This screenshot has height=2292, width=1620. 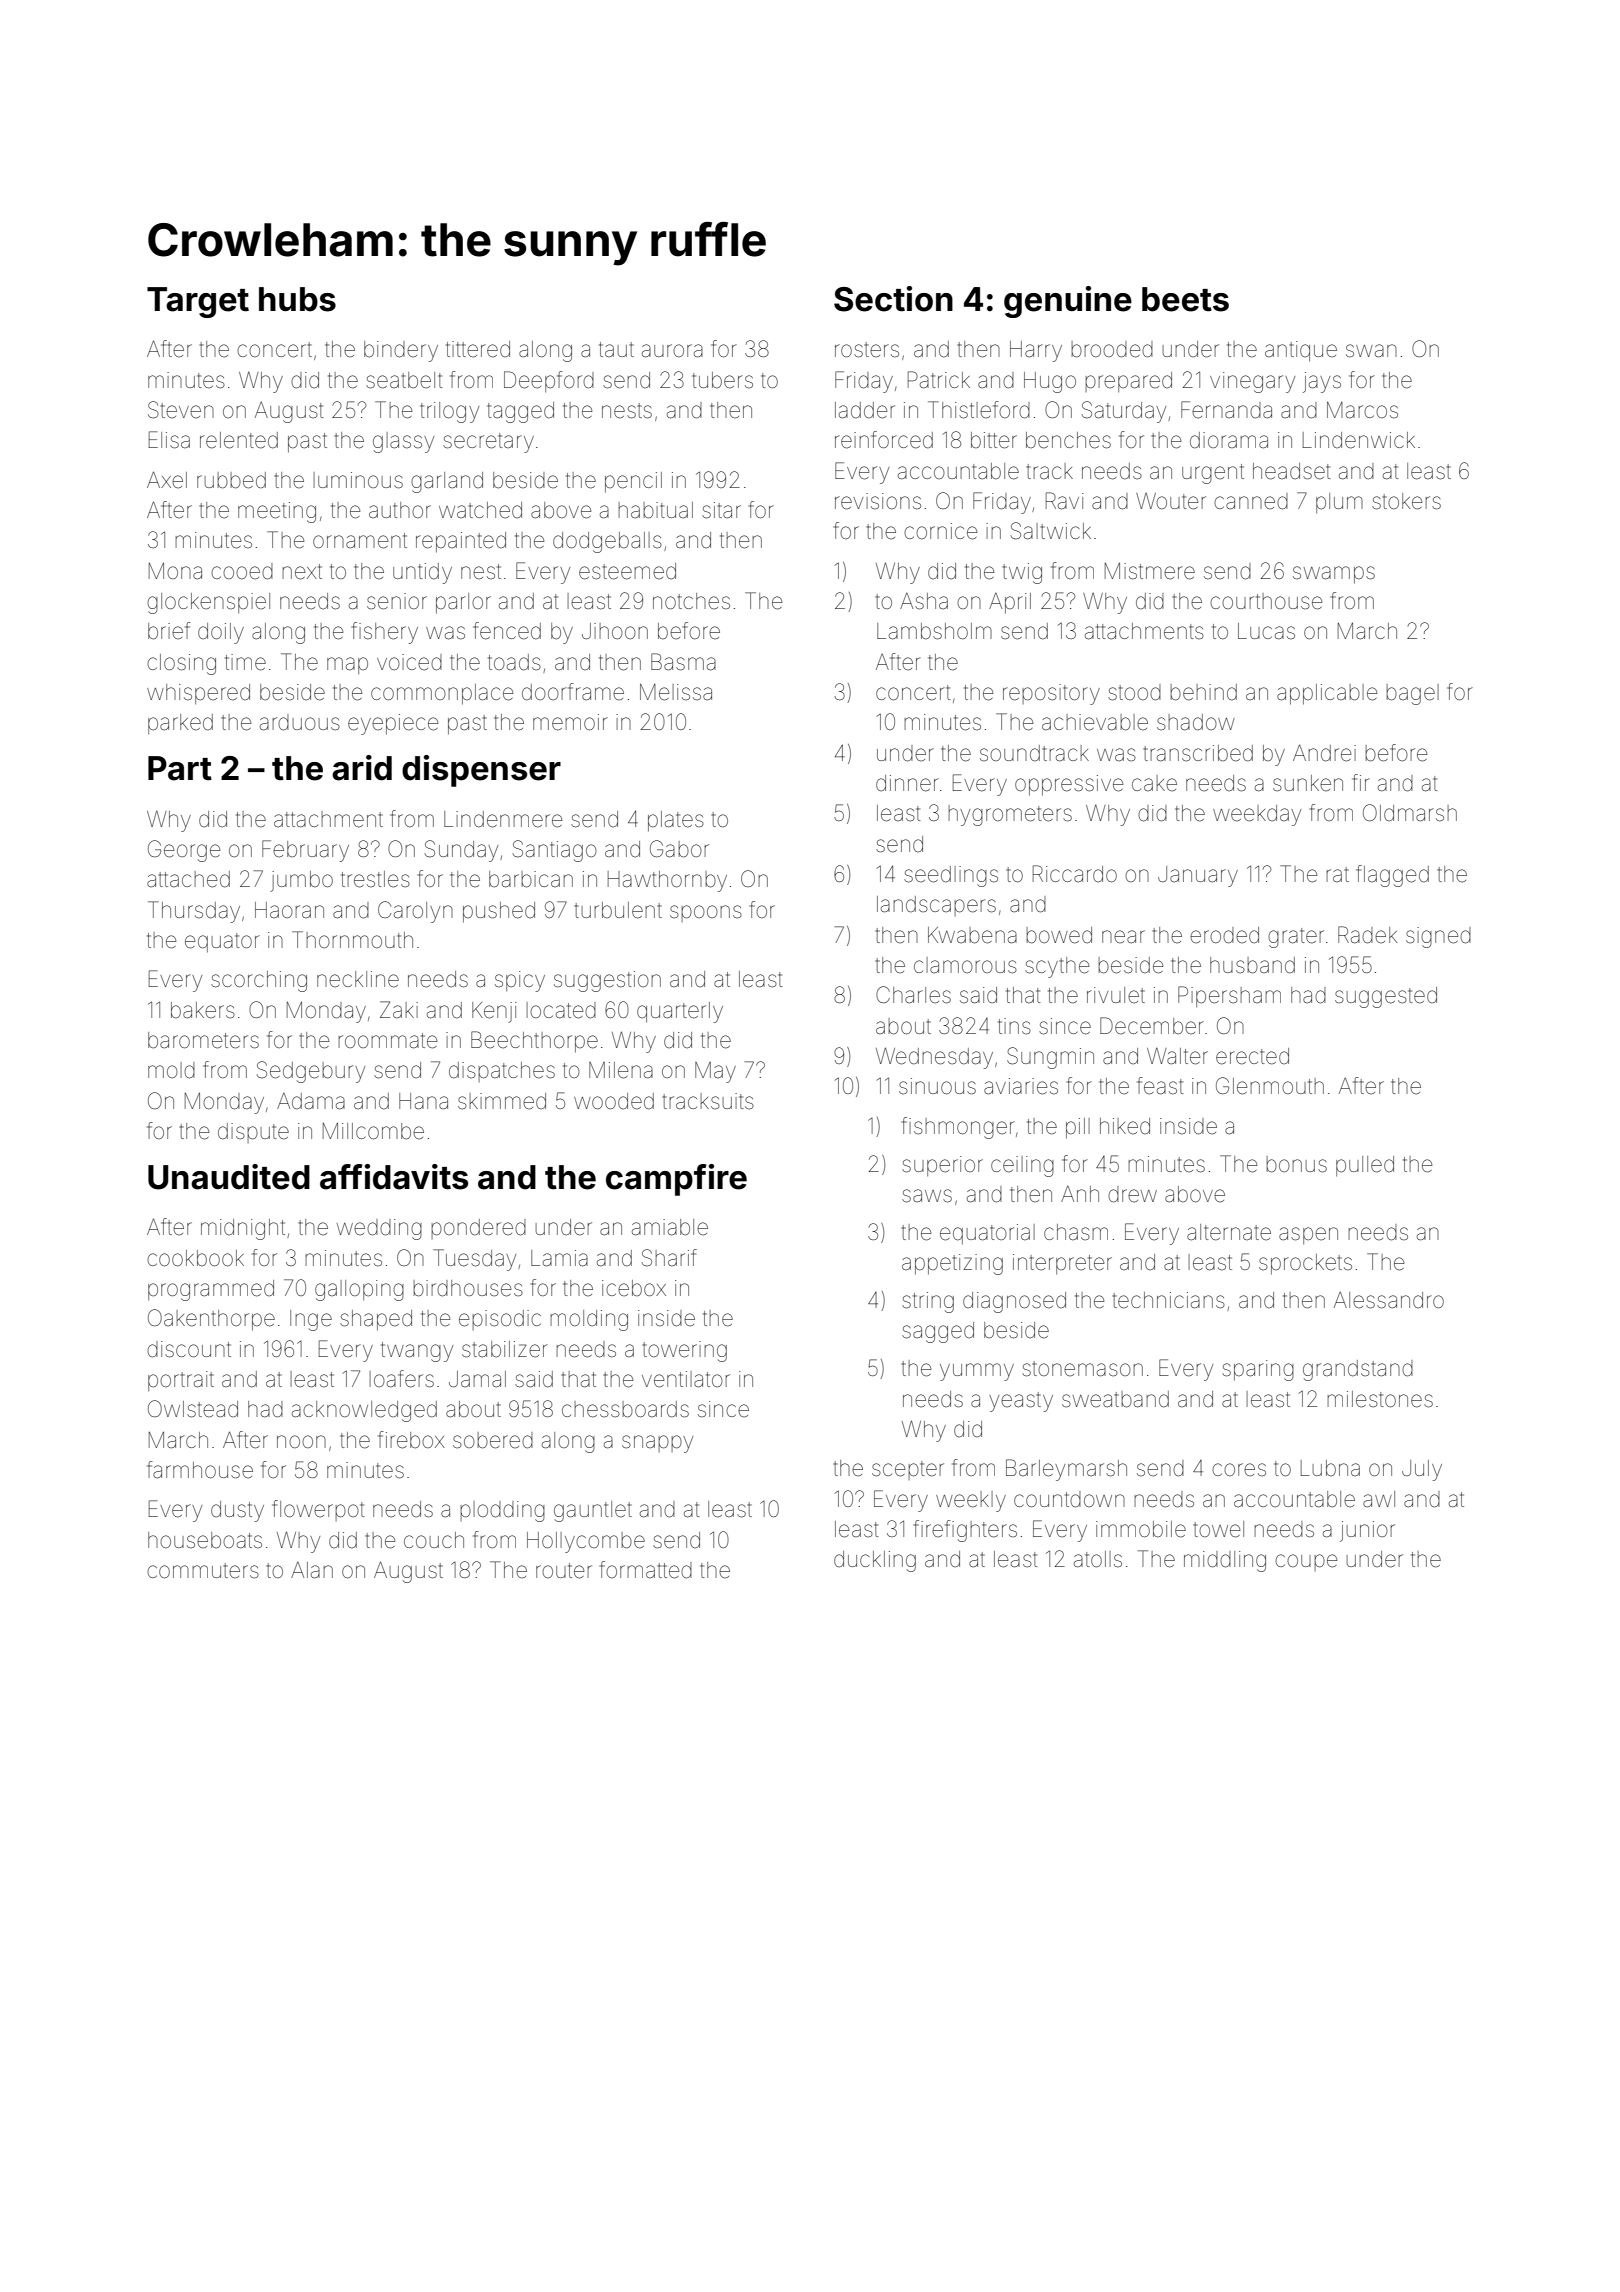 I want to click on pulled, so click(x=1365, y=1166).
